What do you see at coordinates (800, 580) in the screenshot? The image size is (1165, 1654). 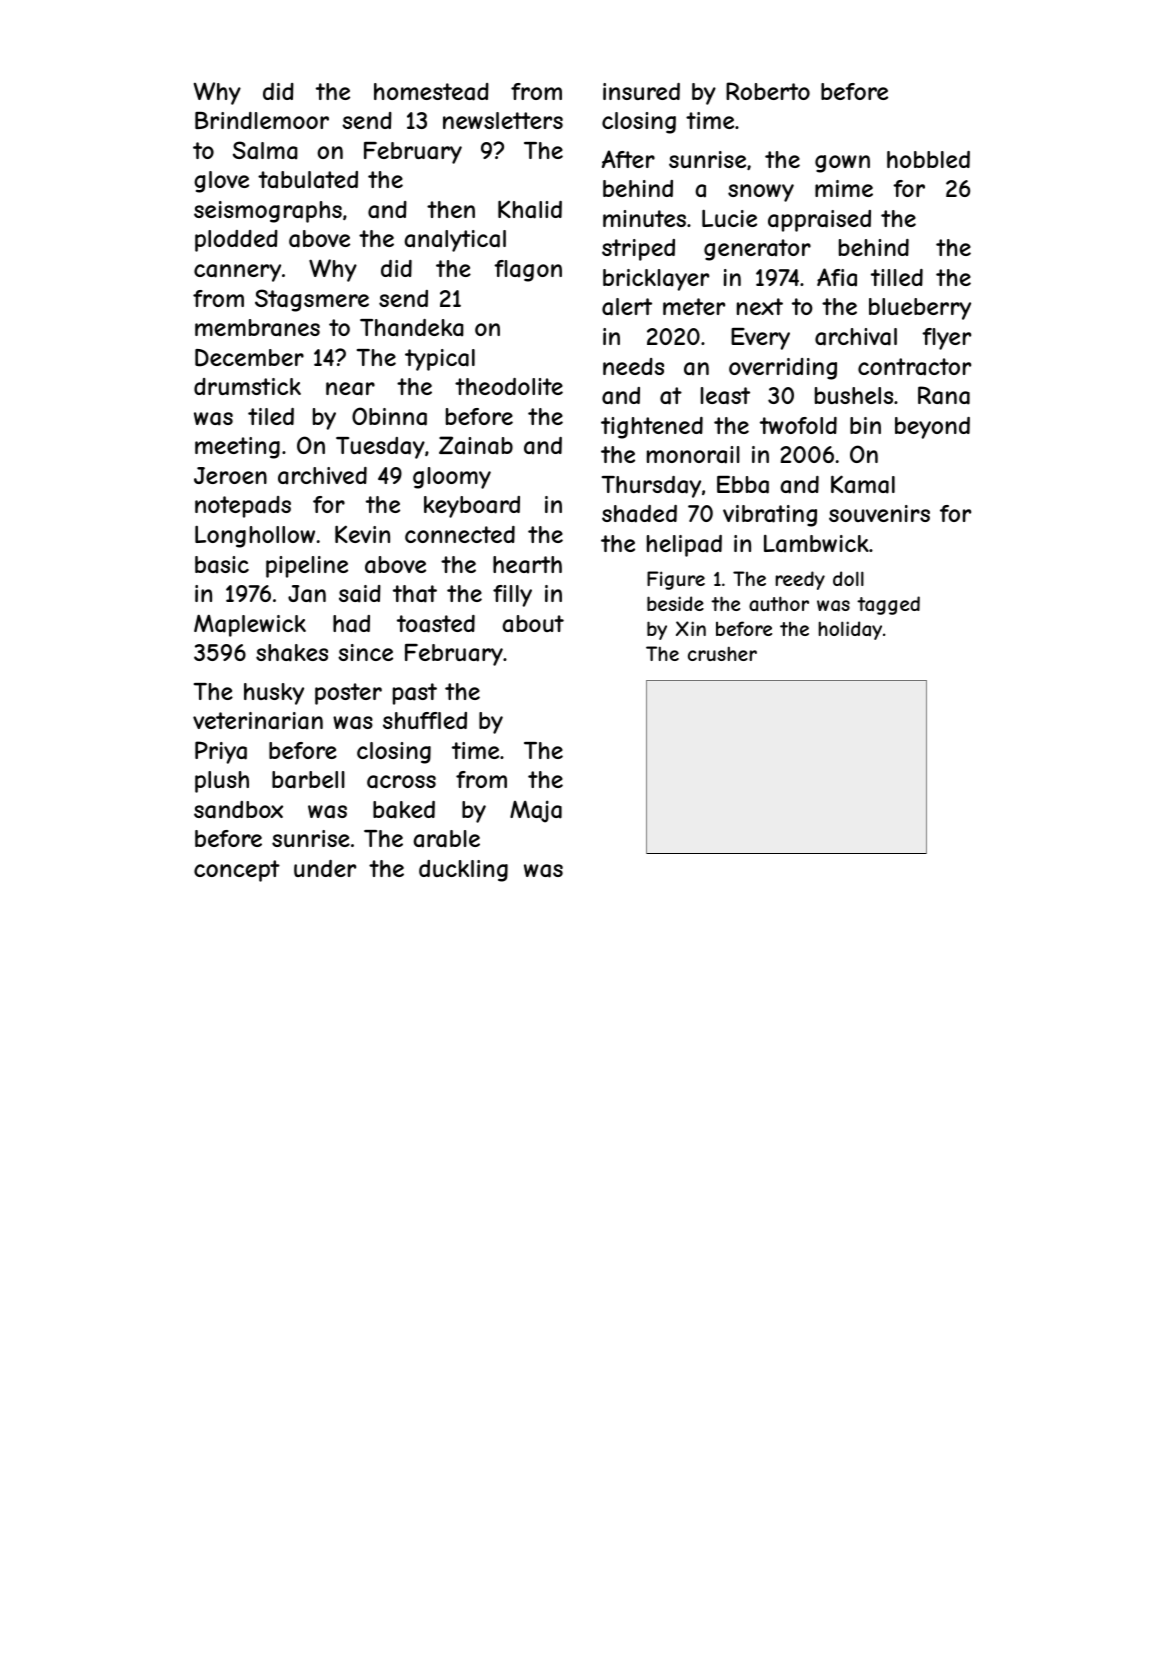 I see `reedy` at bounding box center [800, 580].
